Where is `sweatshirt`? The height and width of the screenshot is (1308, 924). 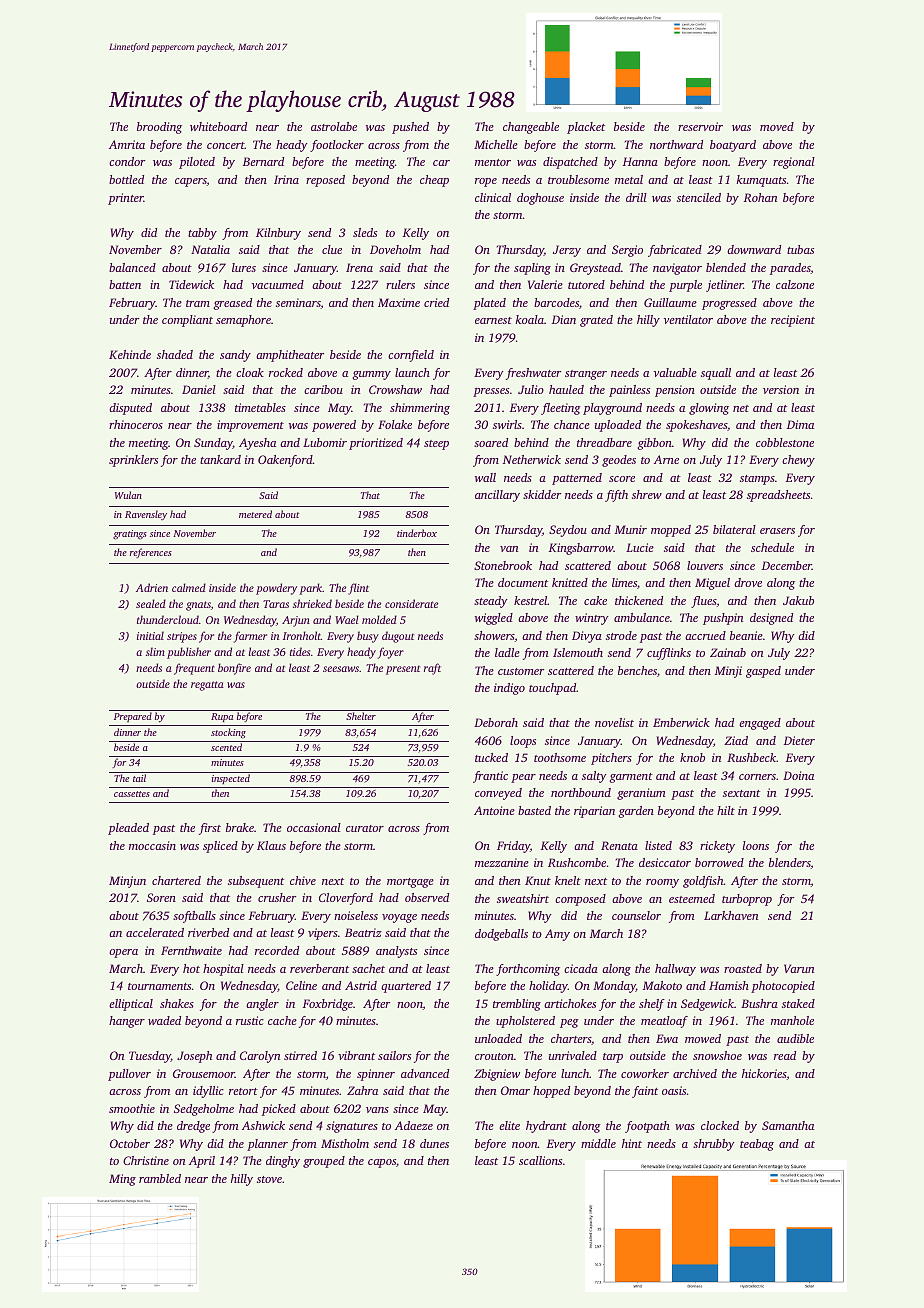
sweatshirt is located at coordinates (523, 898).
